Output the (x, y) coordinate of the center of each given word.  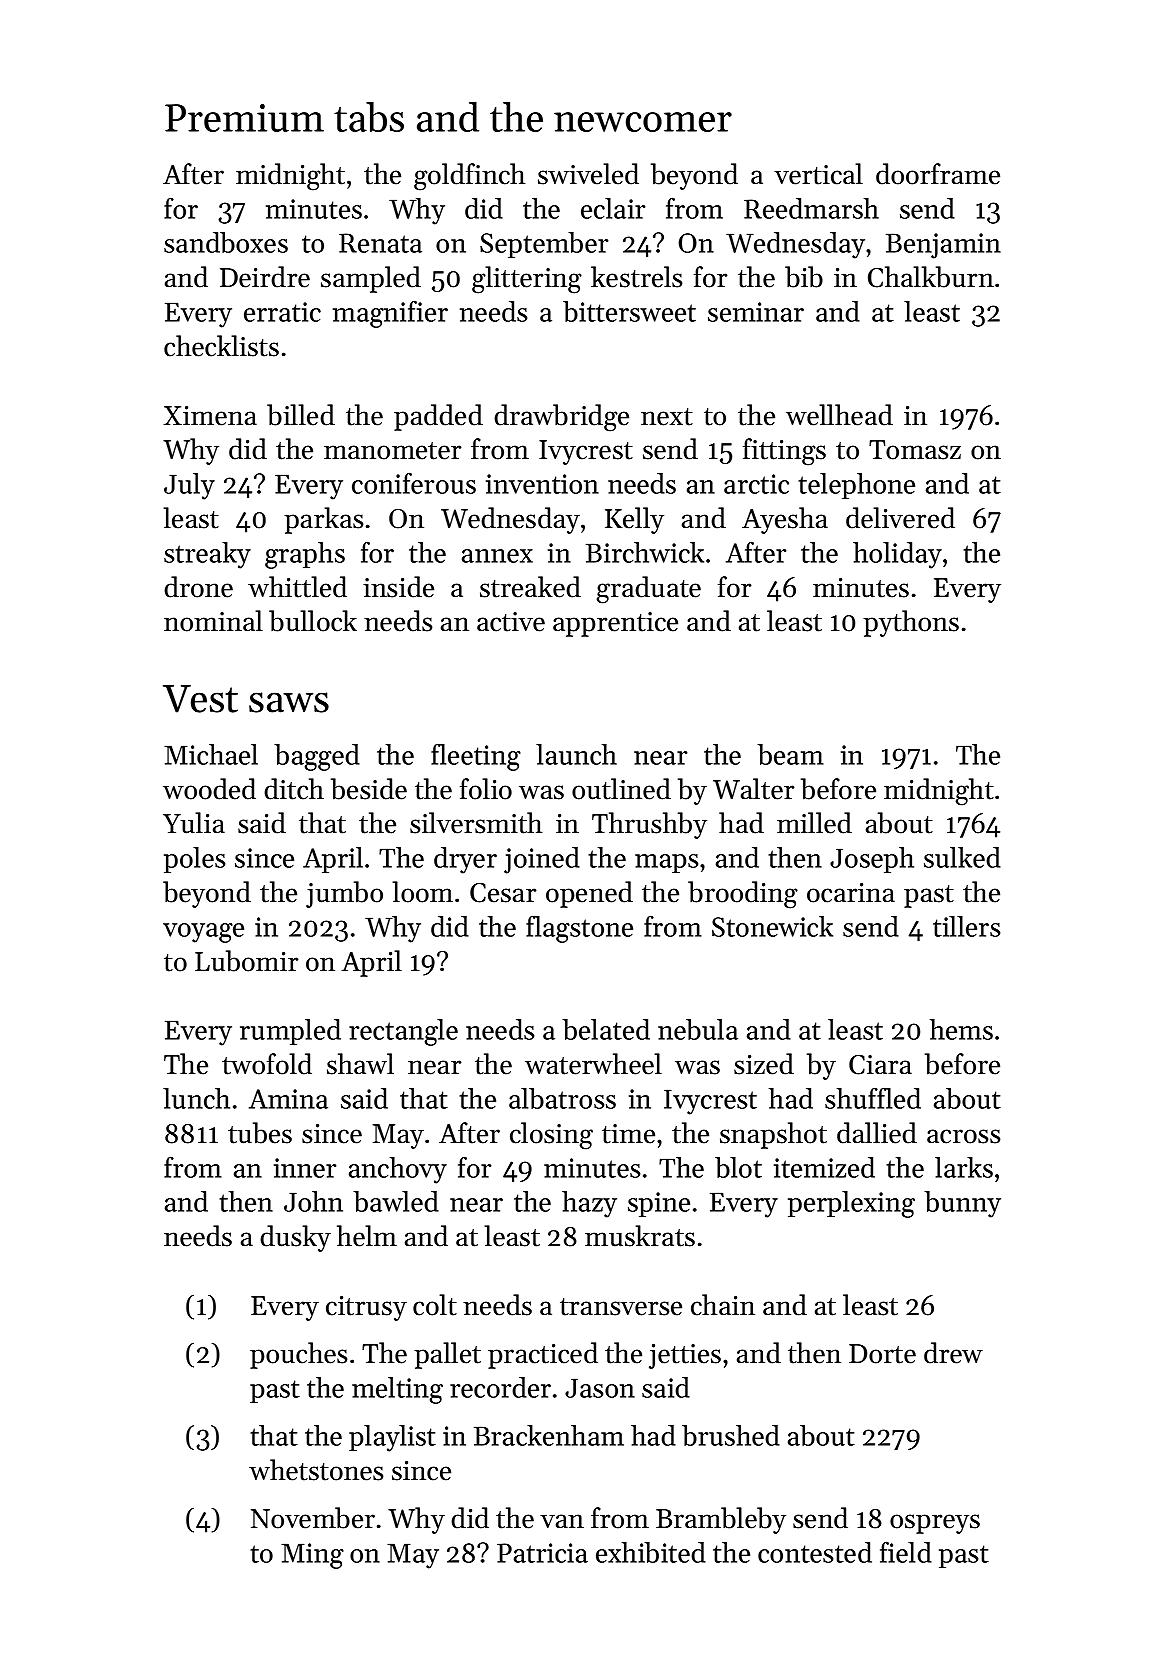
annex (497, 556)
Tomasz (915, 450)
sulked (962, 857)
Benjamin (943, 246)
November (313, 1518)
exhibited (651, 1552)
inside (398, 587)
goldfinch (469, 177)
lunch (196, 1098)
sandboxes (226, 242)
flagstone (579, 929)
